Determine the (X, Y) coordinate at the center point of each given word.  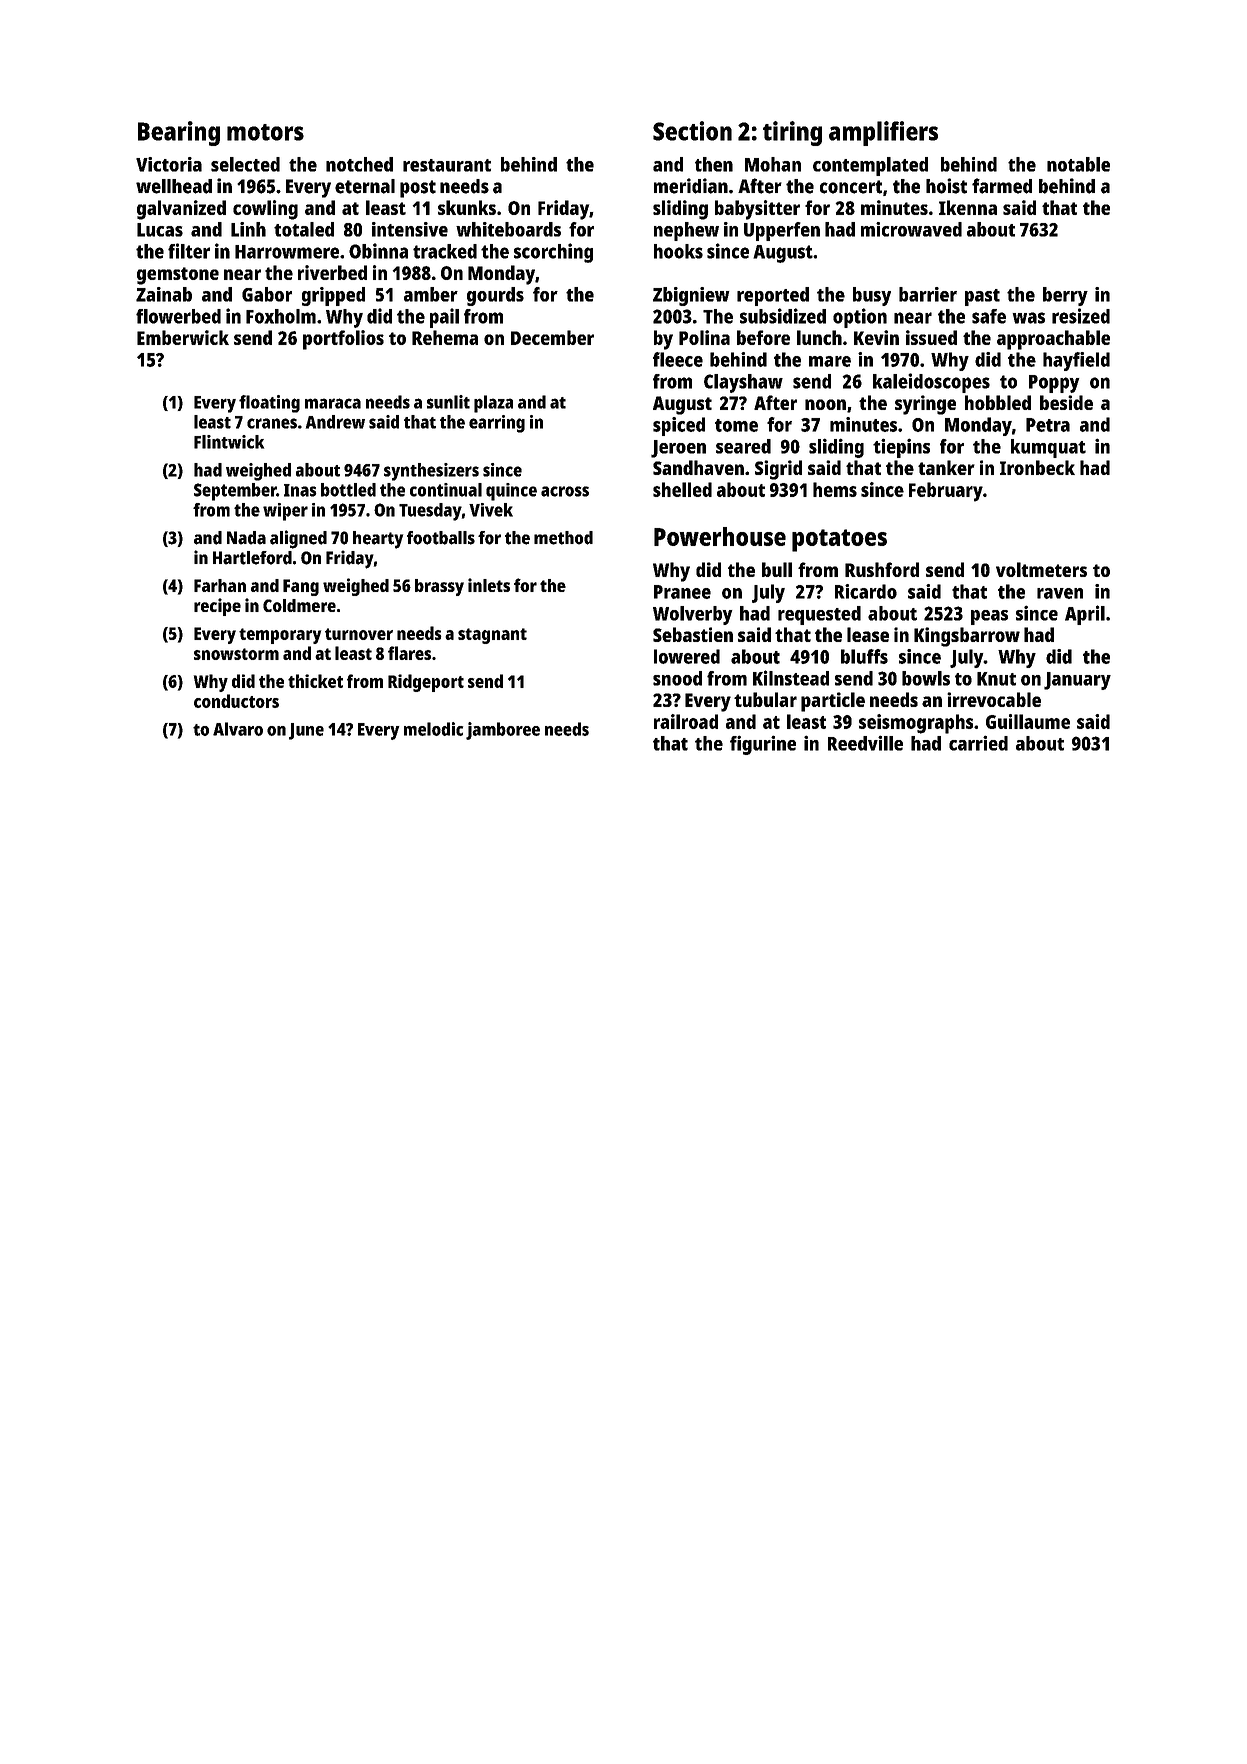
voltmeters (1041, 569)
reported (773, 296)
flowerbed (178, 316)
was (1028, 318)
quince (511, 492)
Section (692, 131)
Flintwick (229, 442)
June (306, 731)
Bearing (179, 133)
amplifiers (883, 133)
